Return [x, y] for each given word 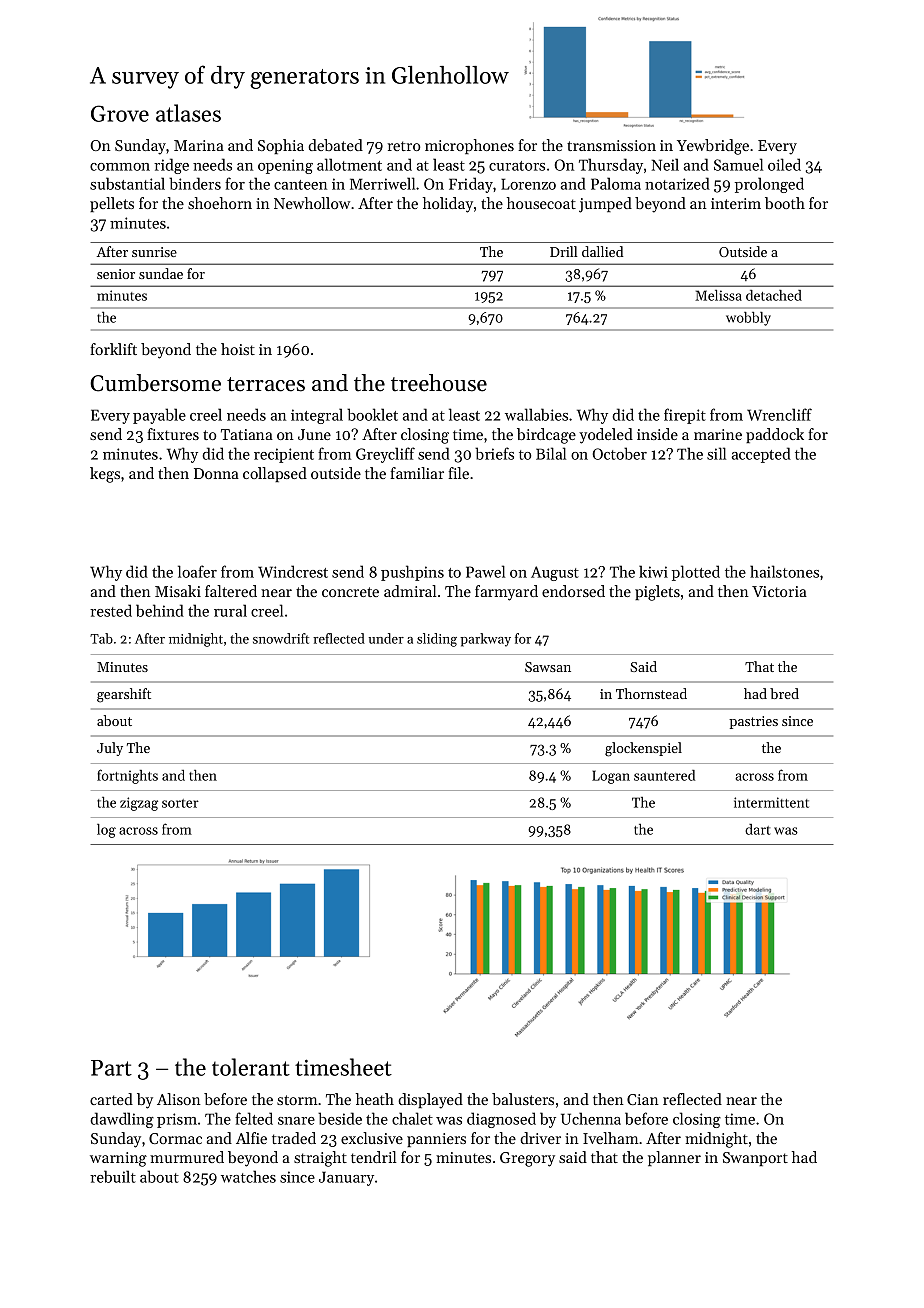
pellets [112, 204]
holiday [448, 205]
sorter [180, 803]
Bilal [551, 453]
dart [757, 829]
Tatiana [247, 434]
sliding [437, 640]
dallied [602, 251]
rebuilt [113, 1176]
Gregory [527, 1159]
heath [375, 1099]
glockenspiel [643, 749]
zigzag [139, 804]
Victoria [779, 591]
